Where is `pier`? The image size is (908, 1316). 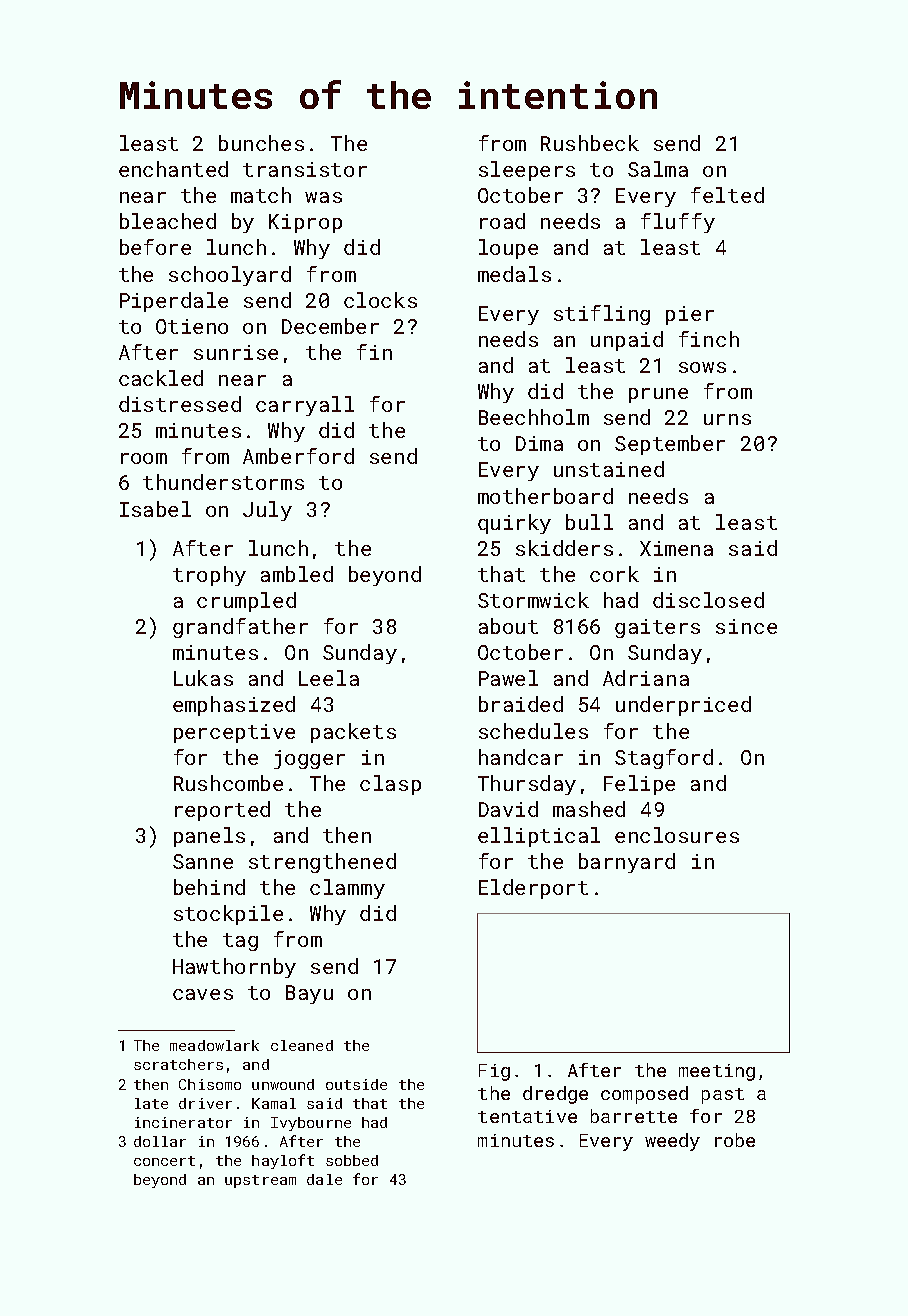 pier is located at coordinates (690, 315).
